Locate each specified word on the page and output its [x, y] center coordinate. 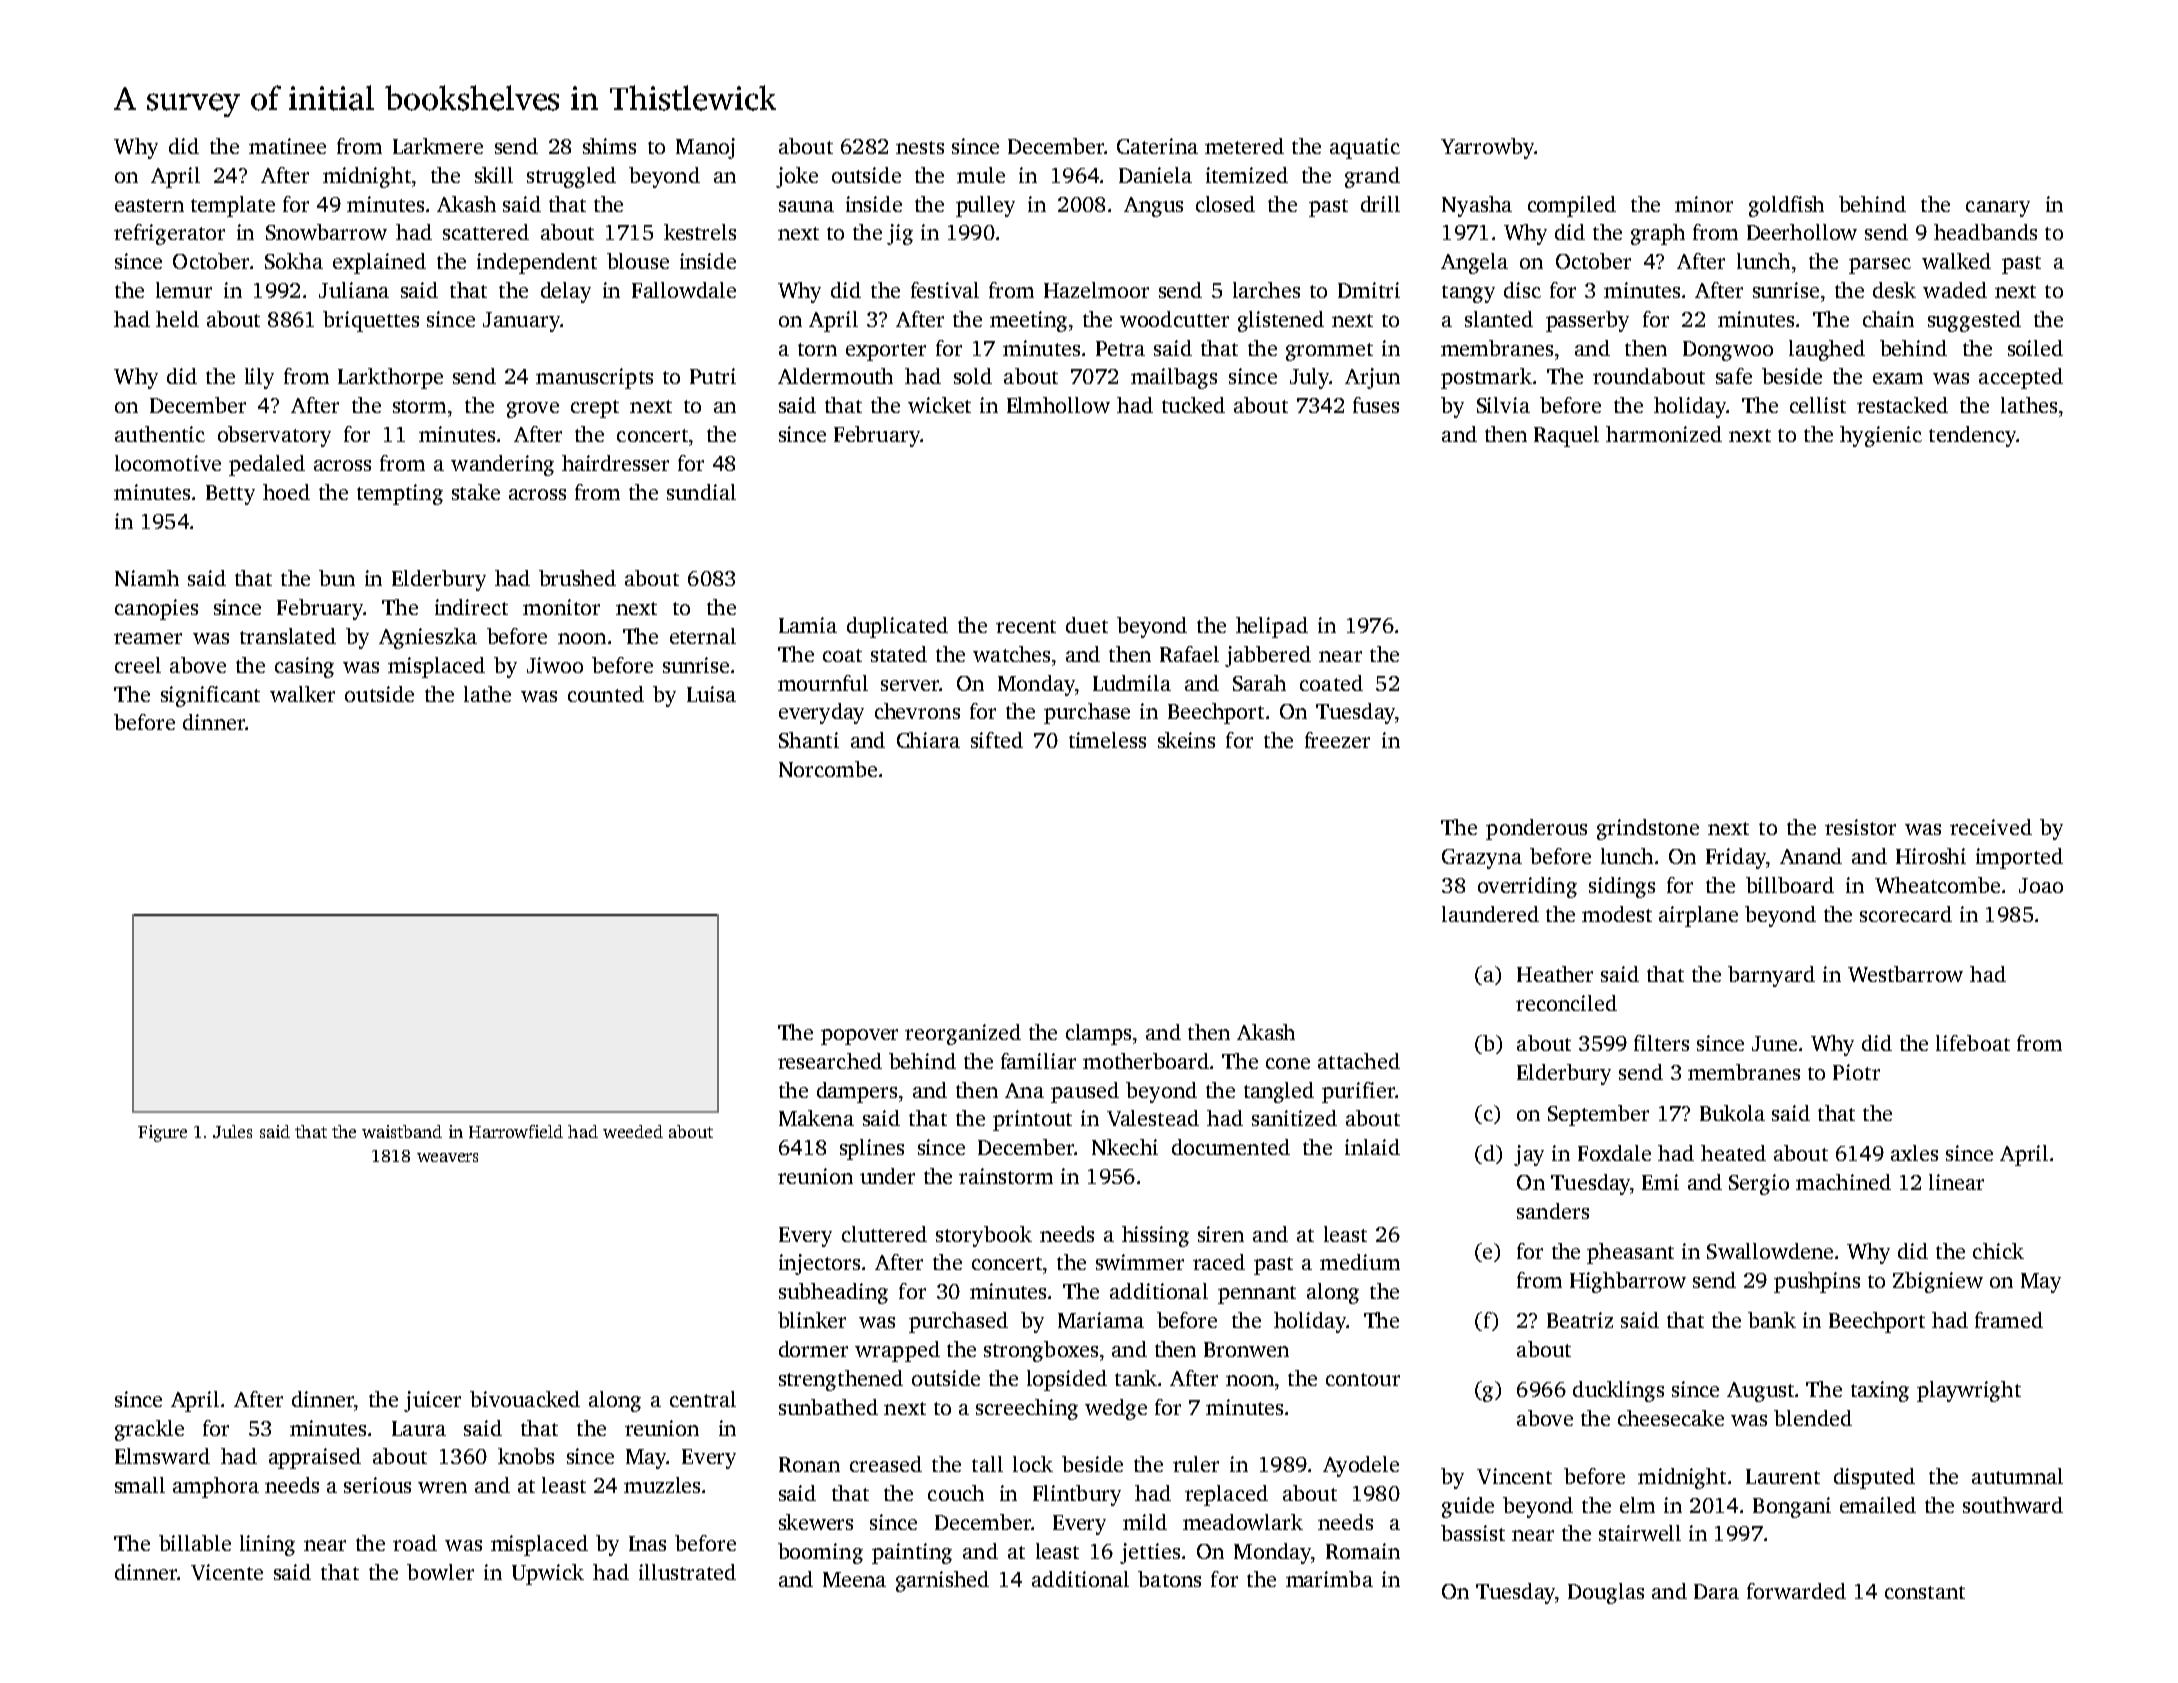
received [1991, 827]
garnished [942, 1581]
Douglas [1606, 1593]
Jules [232, 1131]
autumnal [2017, 1476]
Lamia [808, 625]
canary [1998, 209]
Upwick [548, 1574]
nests [920, 147]
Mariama [1101, 1320]
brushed [577, 578]
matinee [287, 146]
